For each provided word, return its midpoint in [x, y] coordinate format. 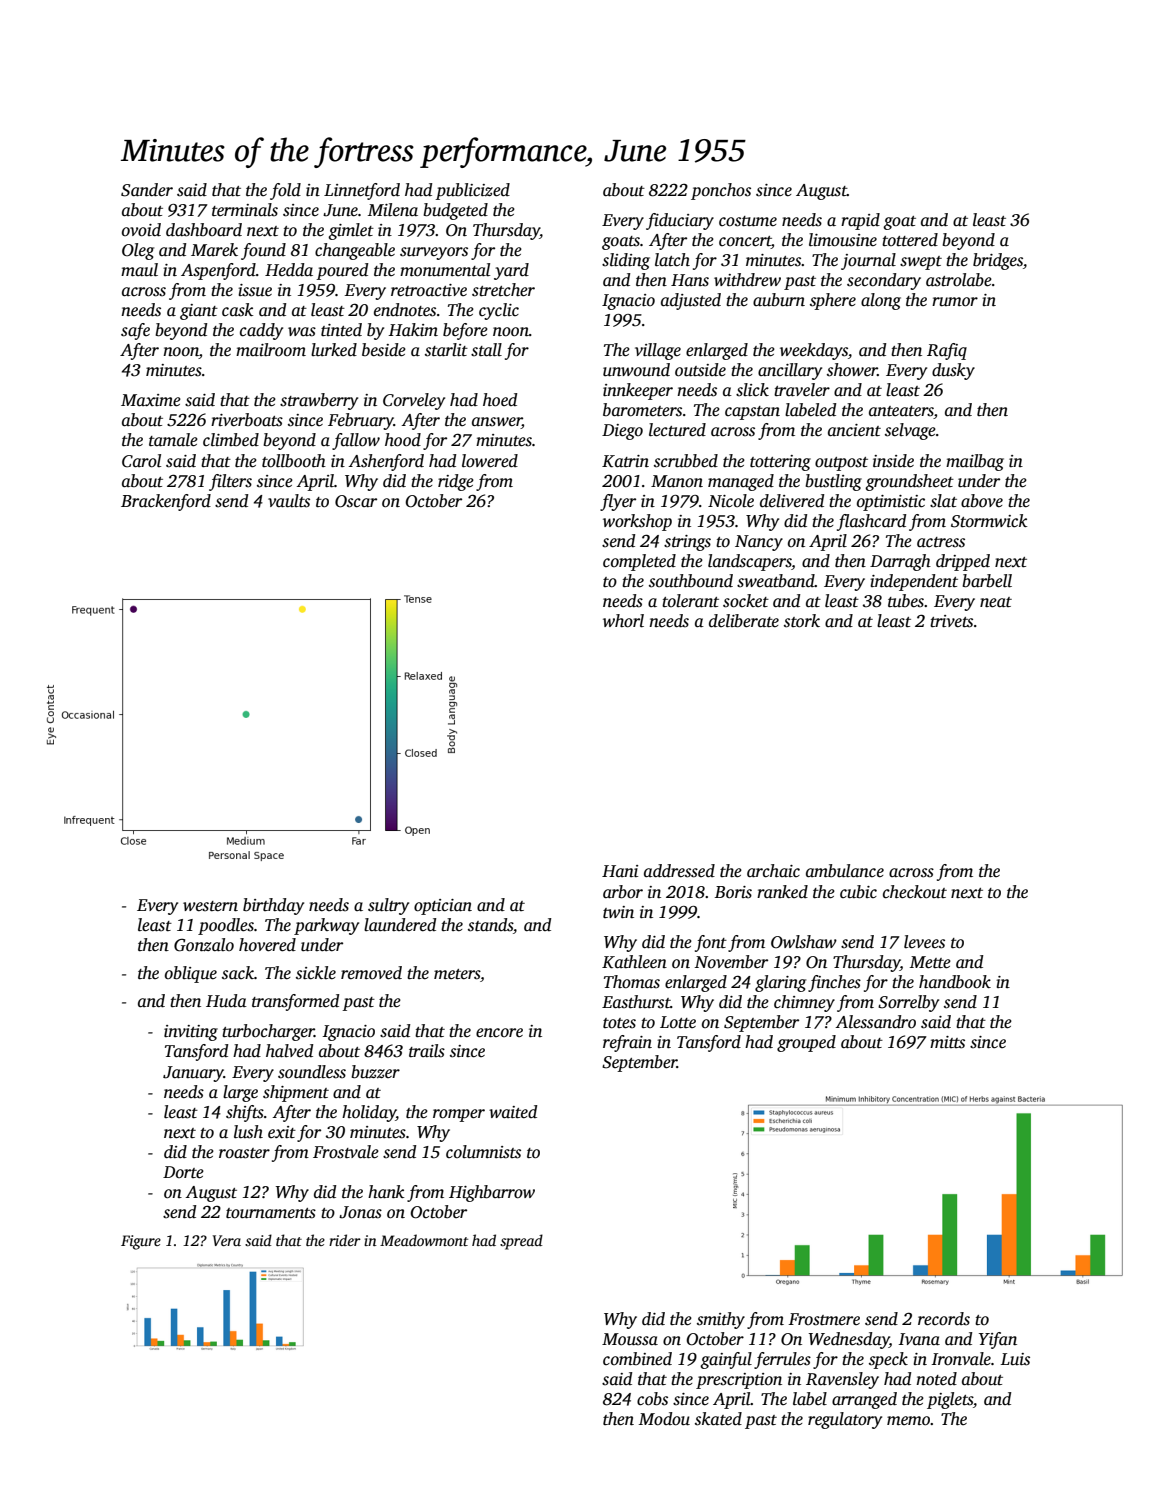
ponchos [721, 191]
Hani [620, 871]
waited [513, 1112]
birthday [273, 906]
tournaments [271, 1213]
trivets [951, 621]
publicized [472, 191]
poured [342, 271]
